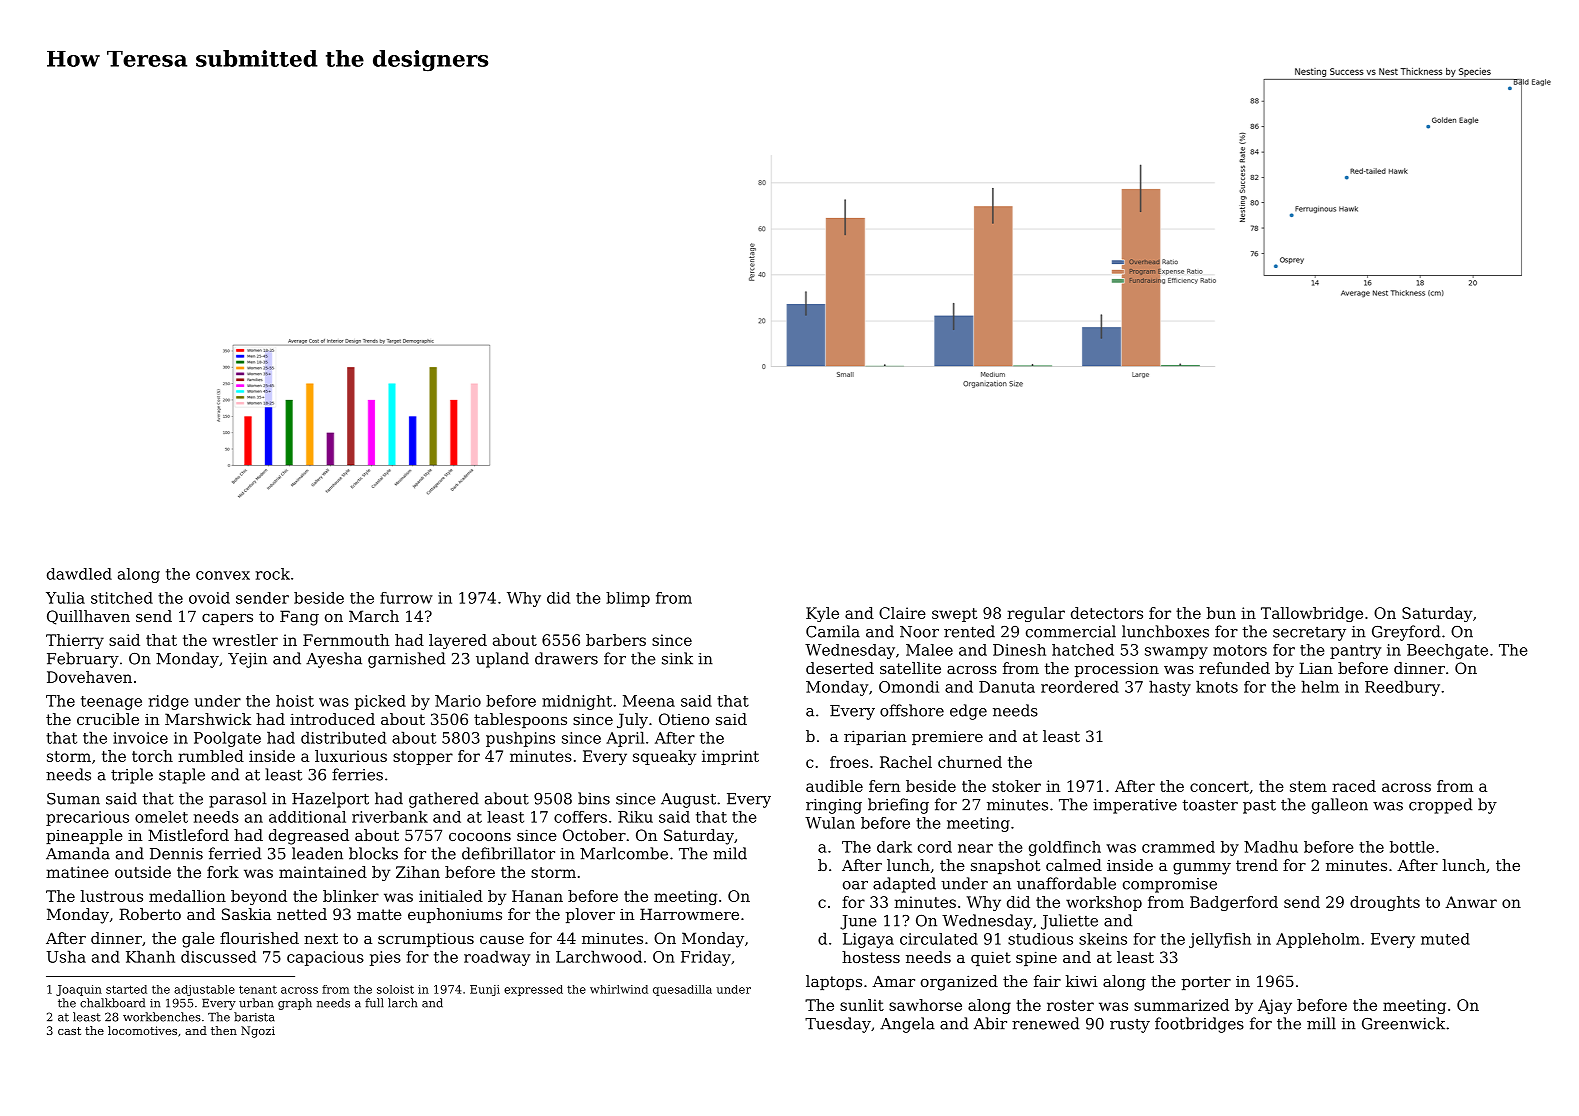 The width and height of the screenshot is (1579, 1116). What do you see at coordinates (259, 897) in the screenshot?
I see `beyond` at bounding box center [259, 897].
